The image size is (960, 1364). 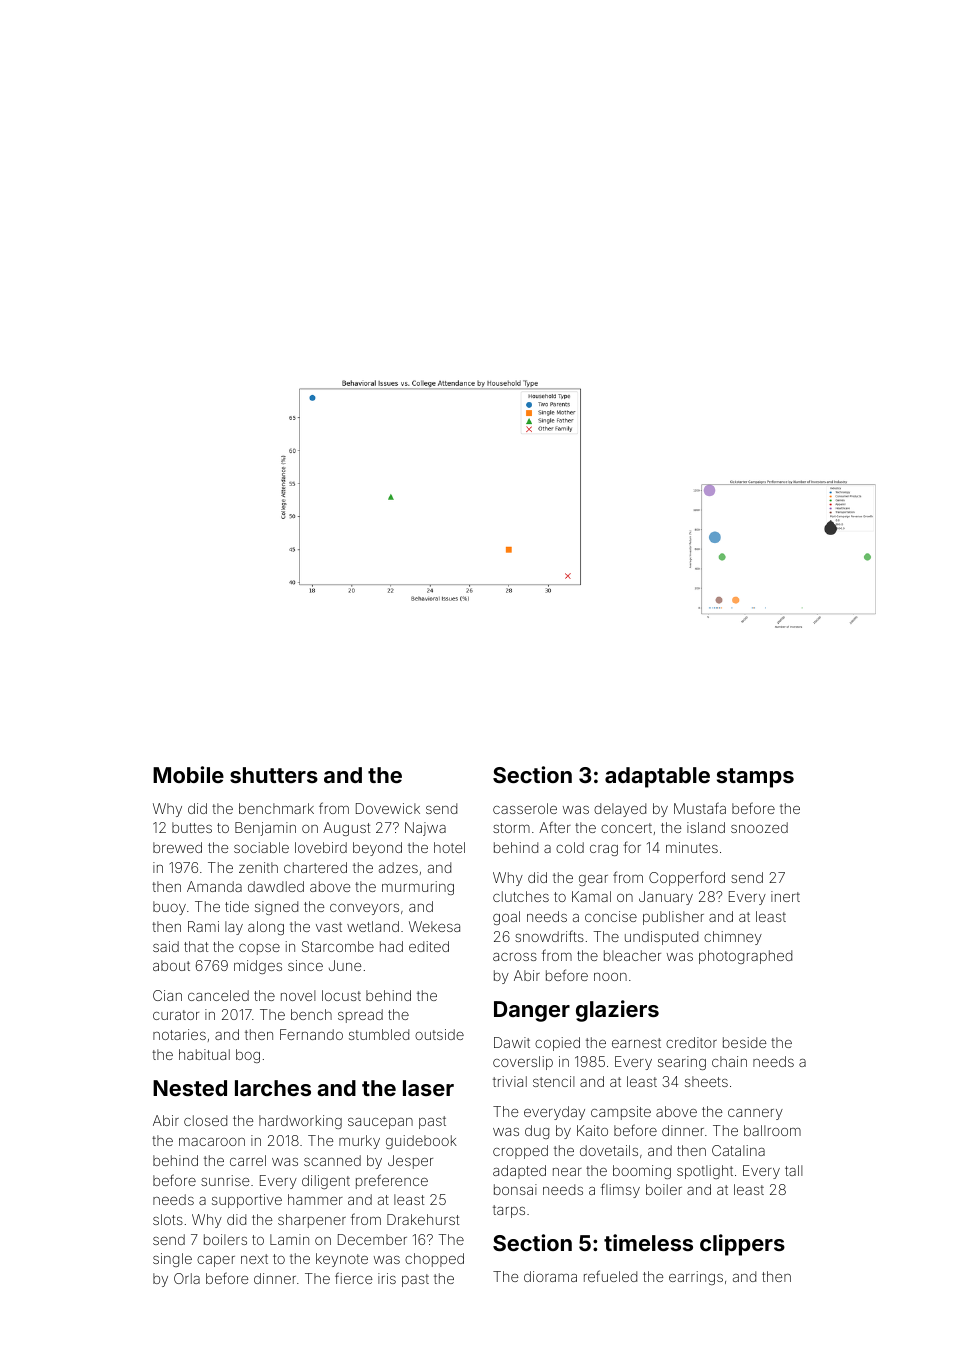 What do you see at coordinates (521, 896) in the screenshot?
I see `clutches` at bounding box center [521, 896].
